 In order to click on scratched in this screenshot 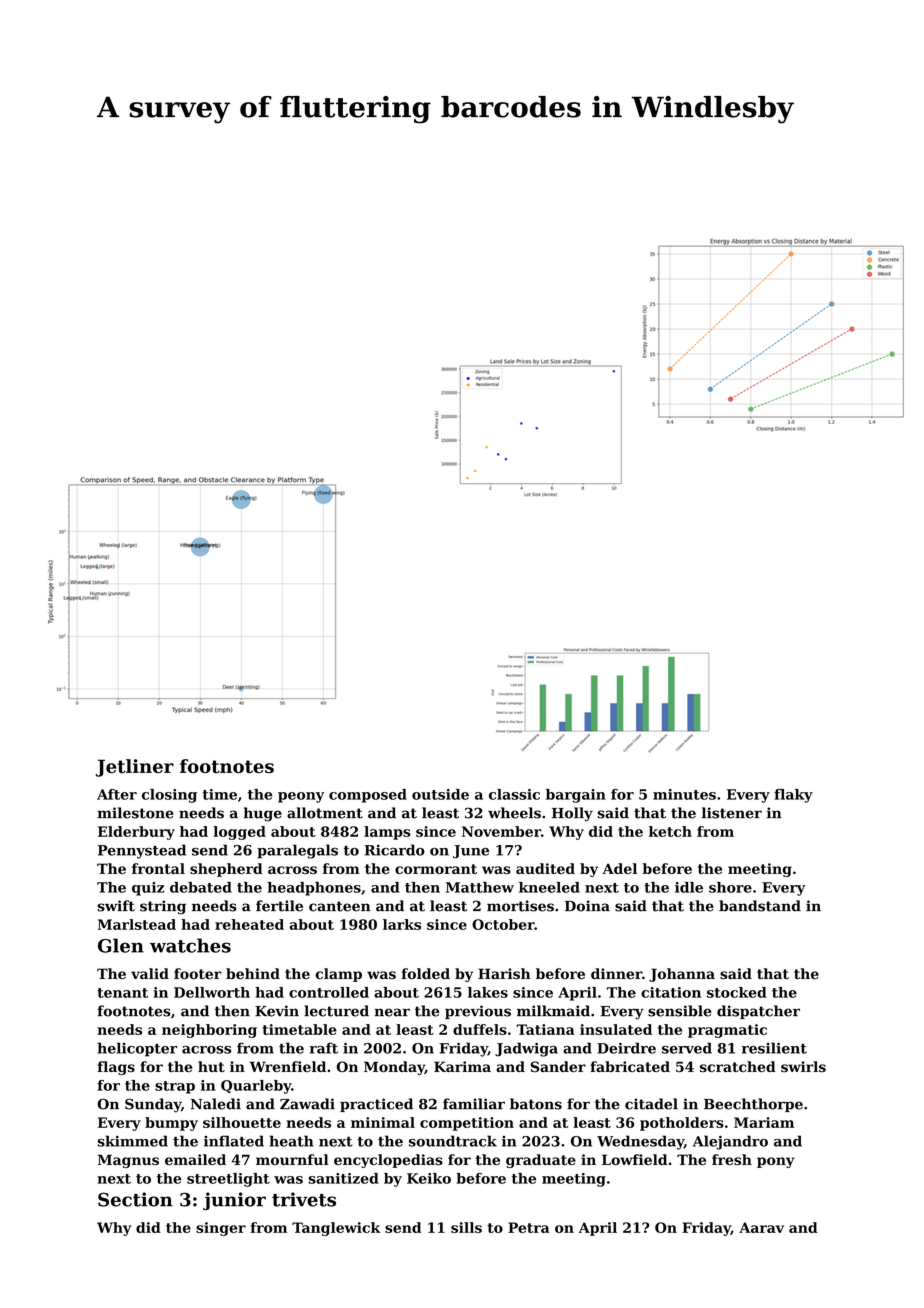, I will do `click(738, 1066)`.
